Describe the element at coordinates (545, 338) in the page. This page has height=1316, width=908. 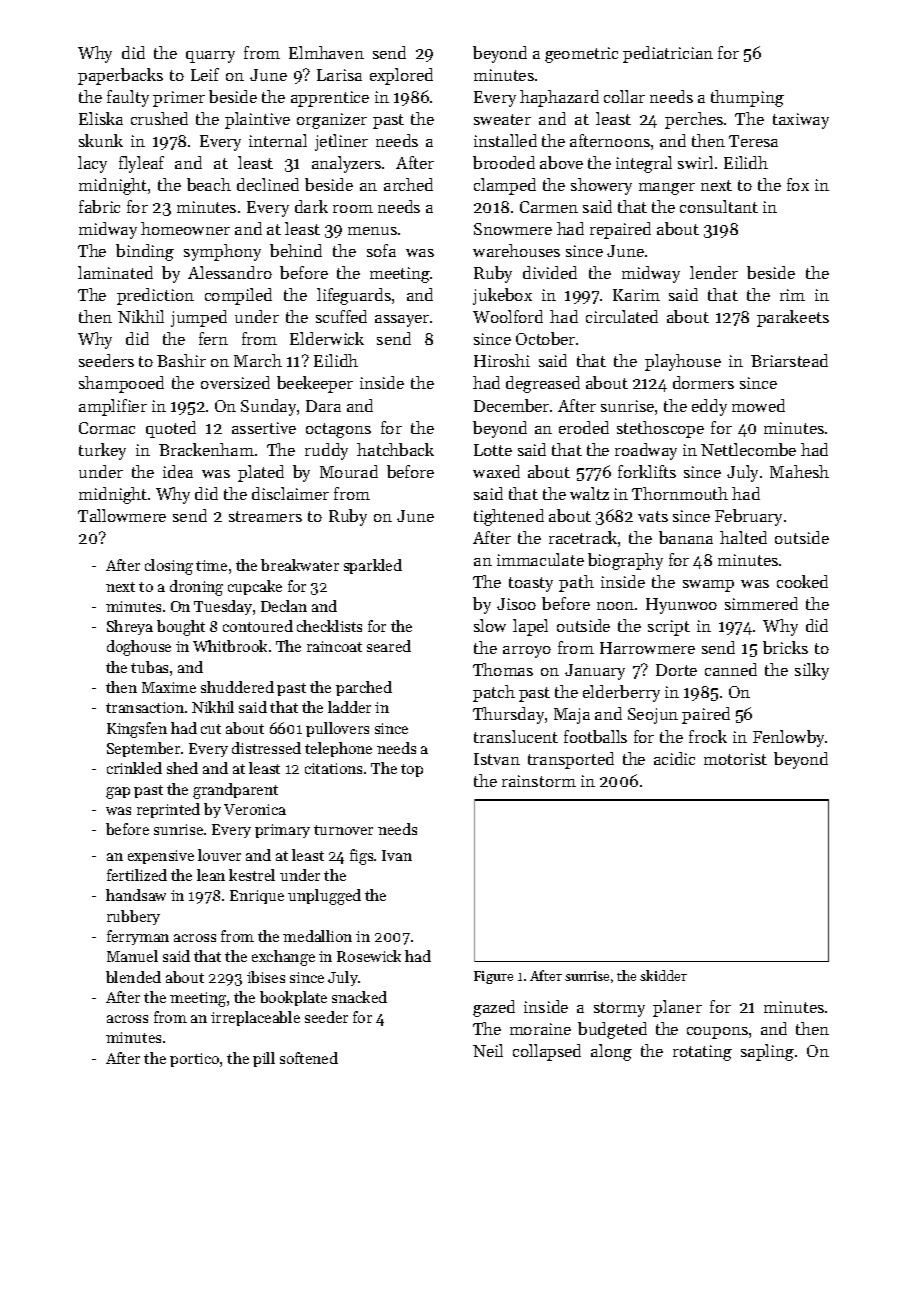
I see `October` at that location.
